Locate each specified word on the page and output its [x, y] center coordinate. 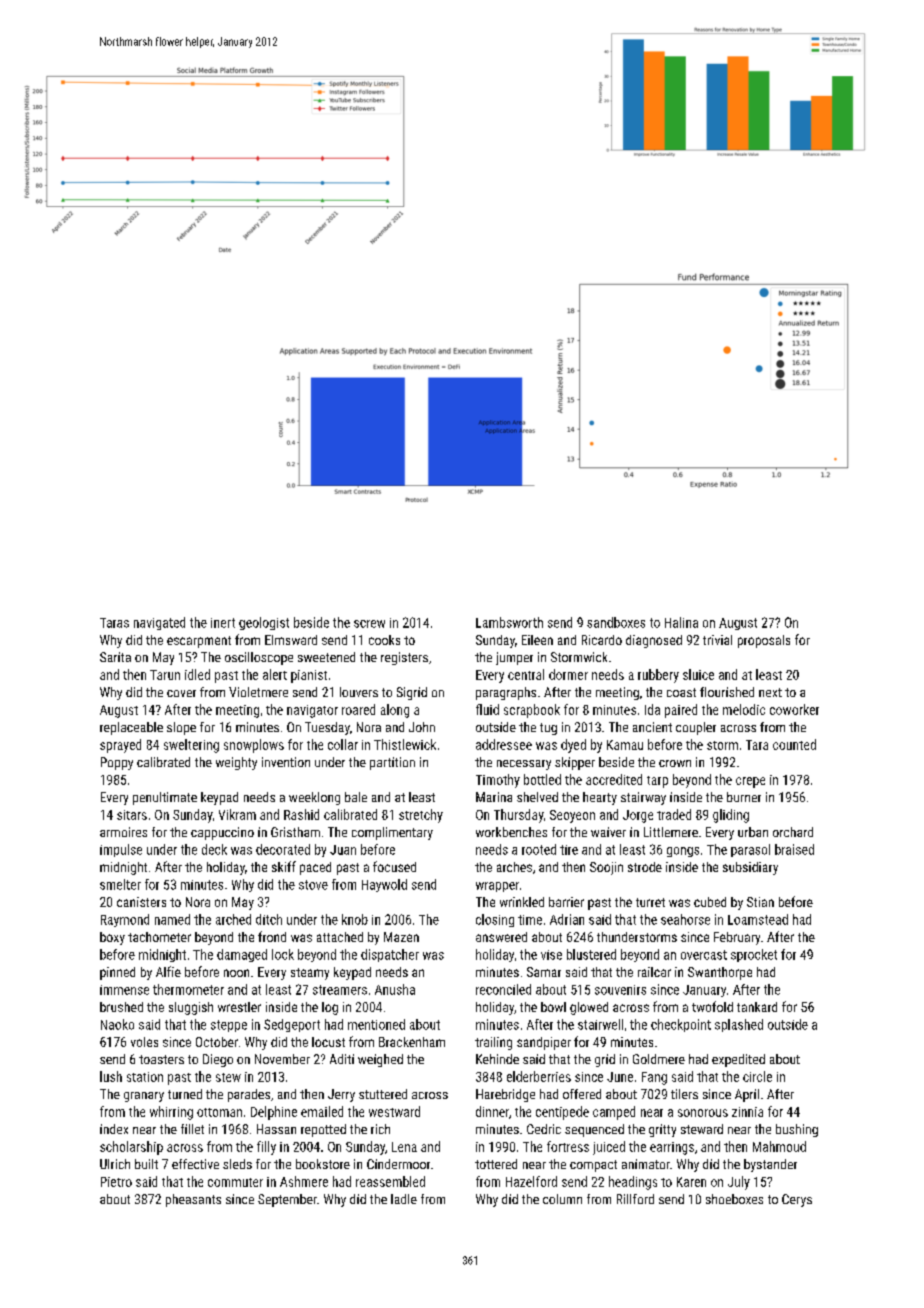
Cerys [797, 1200]
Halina [681, 622]
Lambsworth [509, 622]
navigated [159, 623]
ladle [404, 1199]
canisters [141, 902]
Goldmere [659, 1059]
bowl [553, 1007]
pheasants [193, 1200]
